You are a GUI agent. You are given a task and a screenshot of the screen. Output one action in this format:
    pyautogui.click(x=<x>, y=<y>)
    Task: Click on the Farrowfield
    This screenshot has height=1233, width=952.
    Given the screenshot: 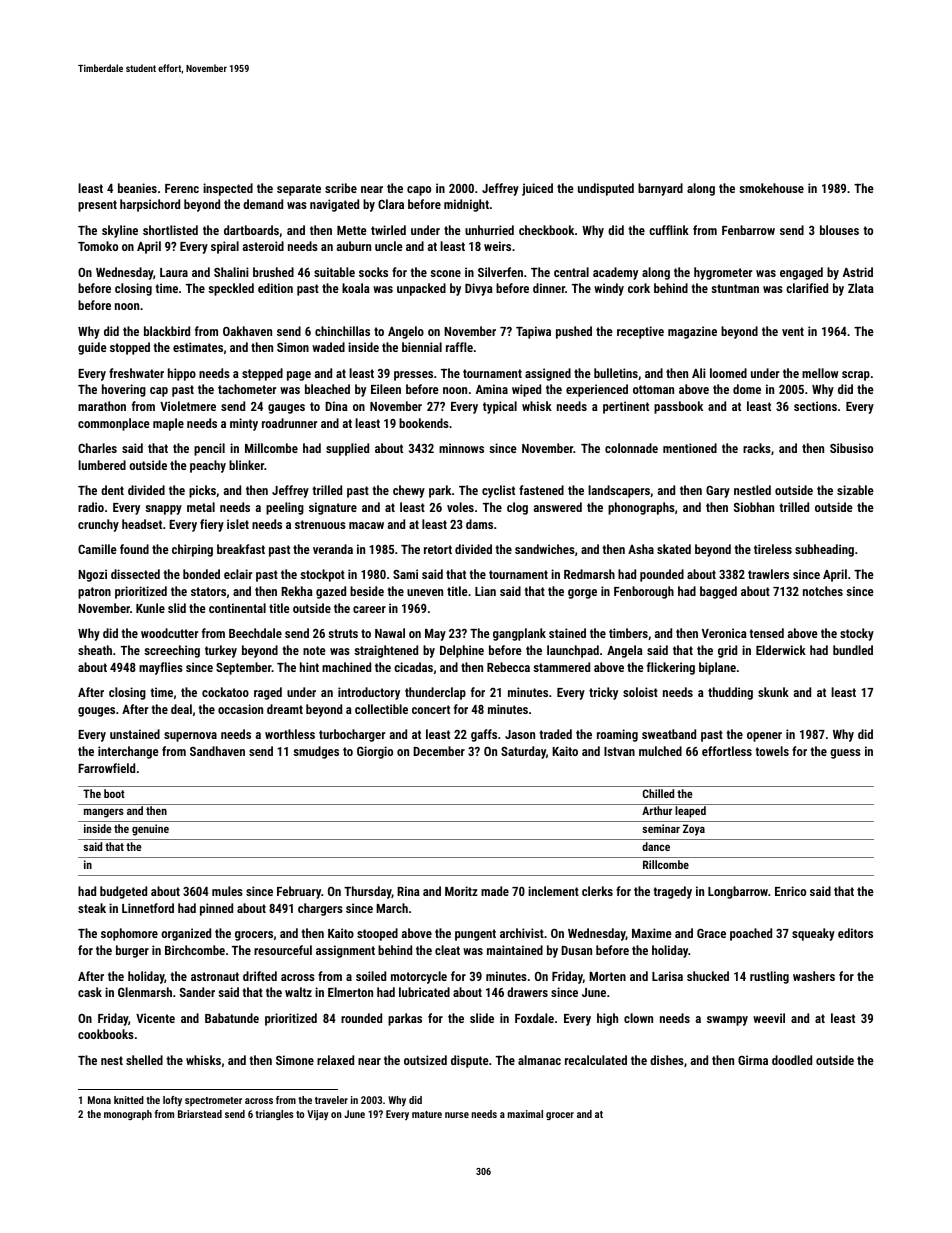 What is the action you would take?
    pyautogui.click(x=106, y=768)
